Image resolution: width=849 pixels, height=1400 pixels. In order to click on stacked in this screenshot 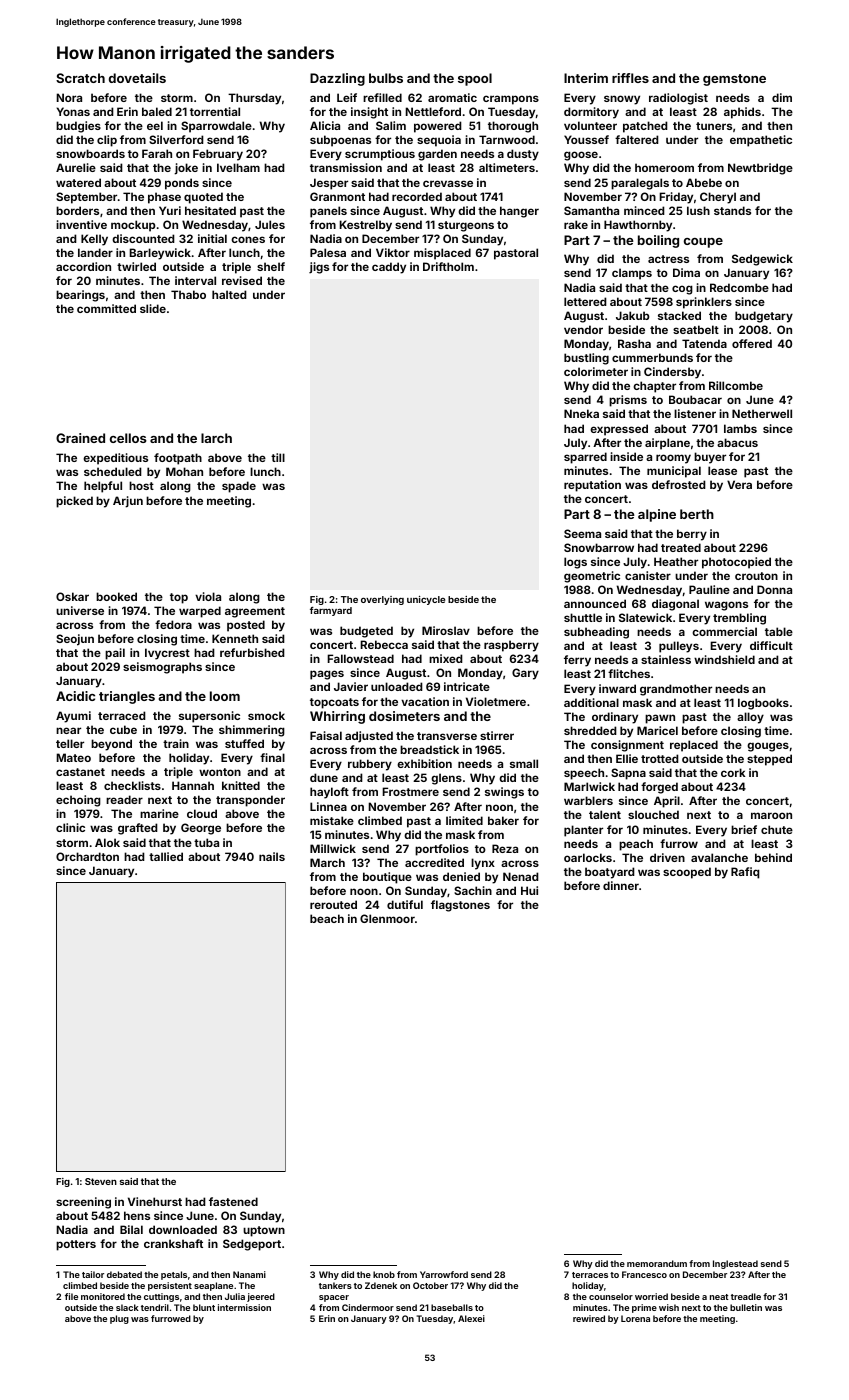, I will do `click(679, 315)`.
